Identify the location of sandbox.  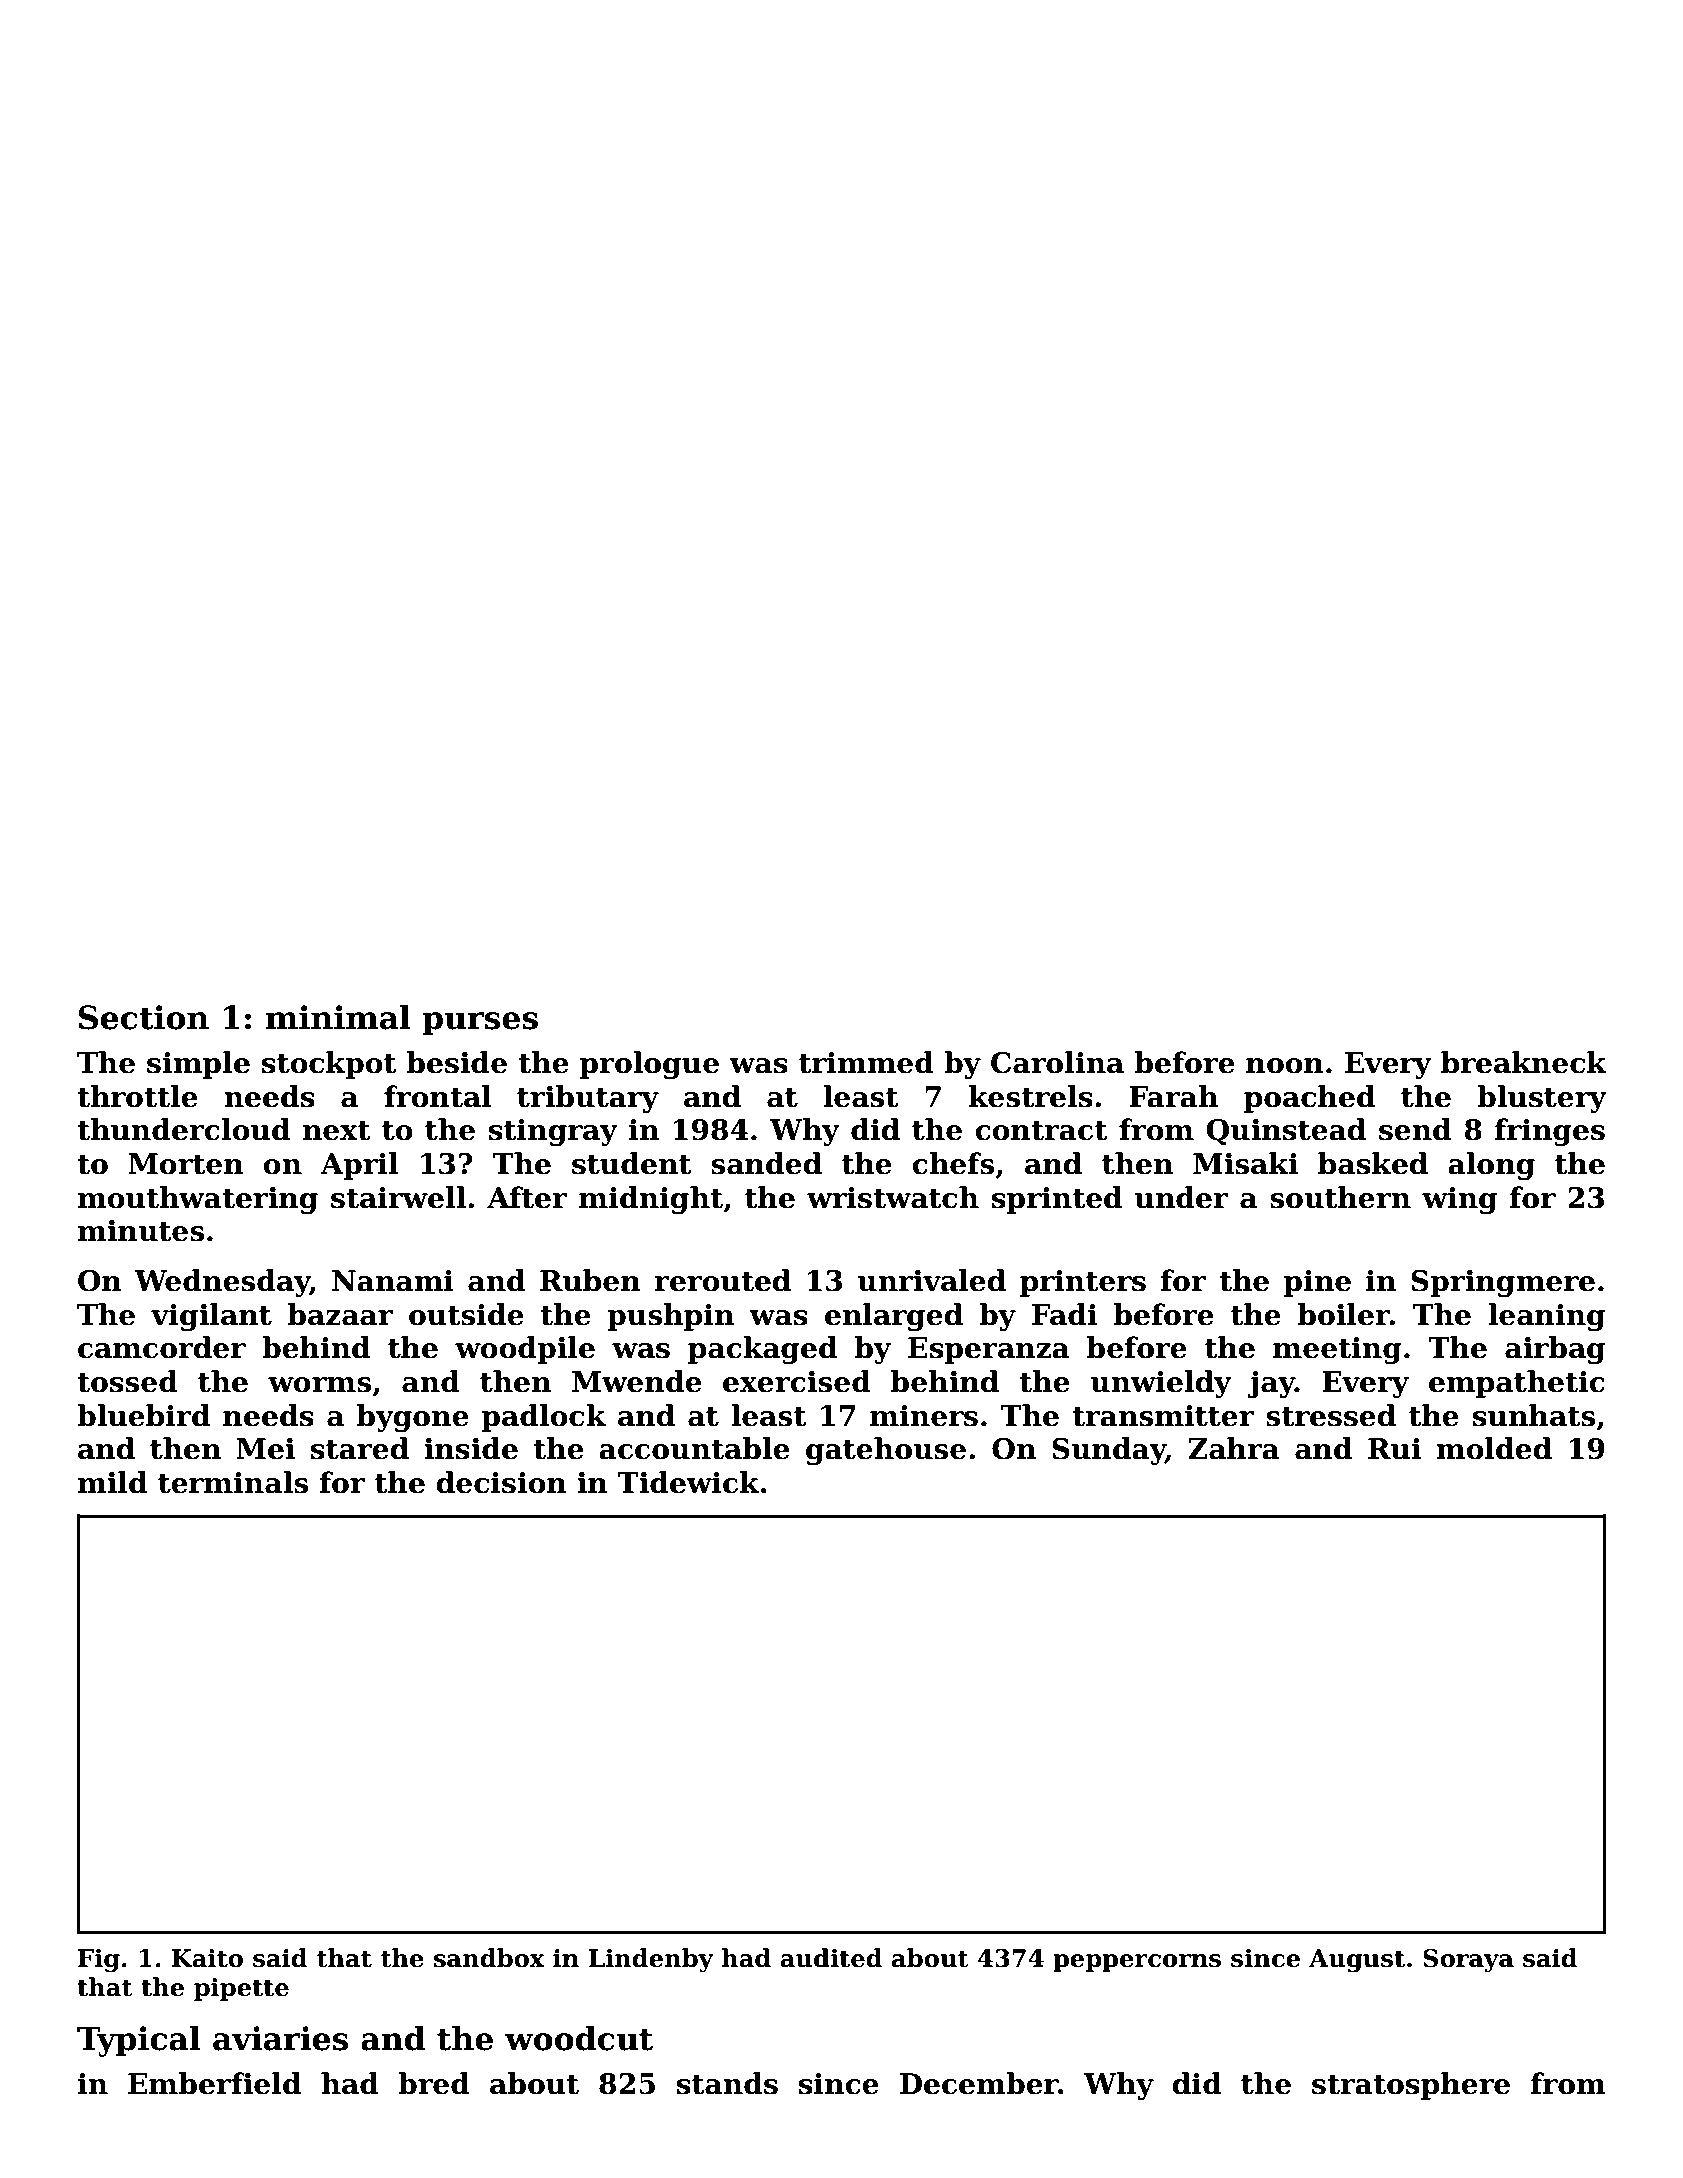
(489, 1958).
